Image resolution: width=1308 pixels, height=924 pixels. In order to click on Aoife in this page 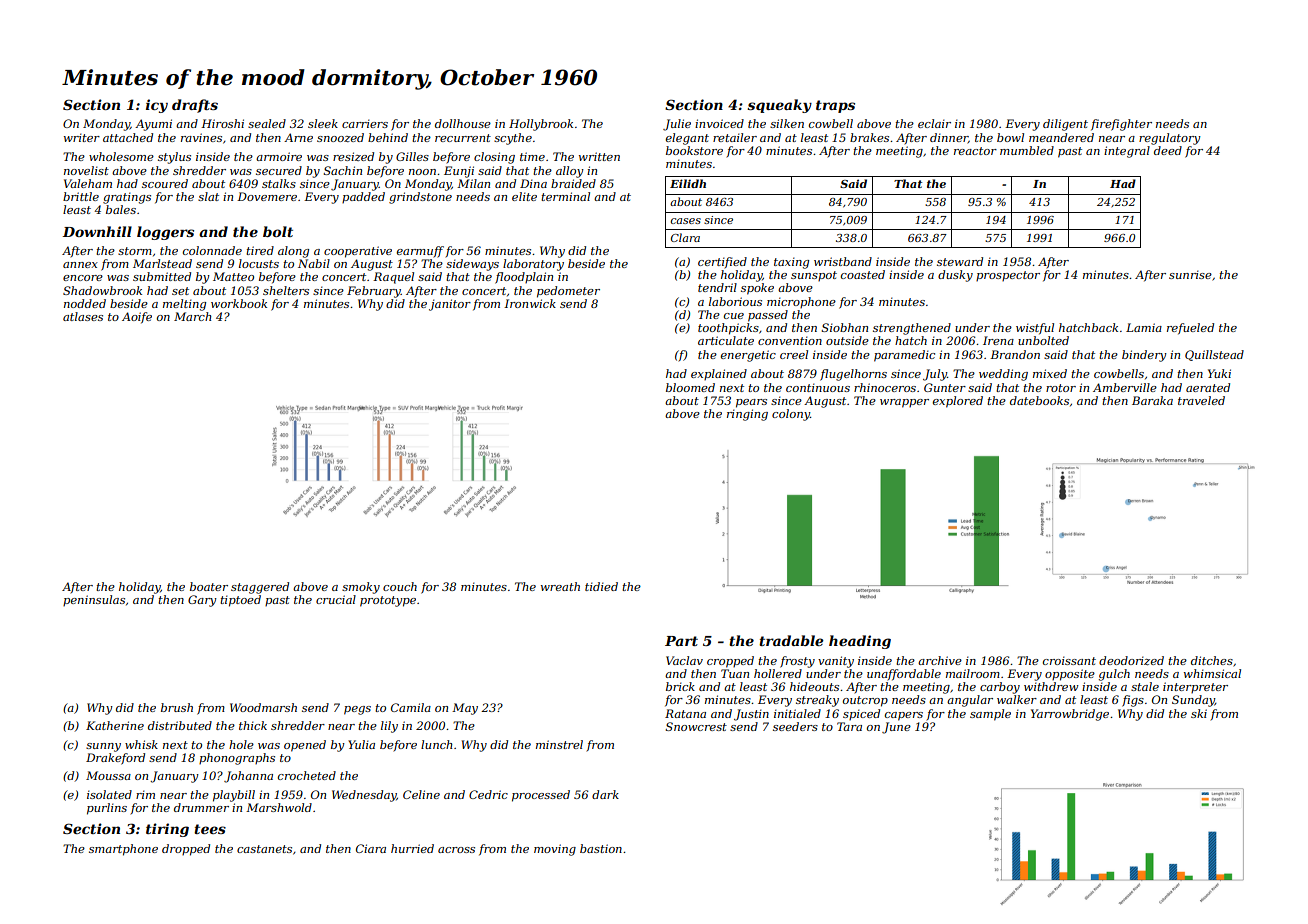, I will do `click(137, 318)`.
